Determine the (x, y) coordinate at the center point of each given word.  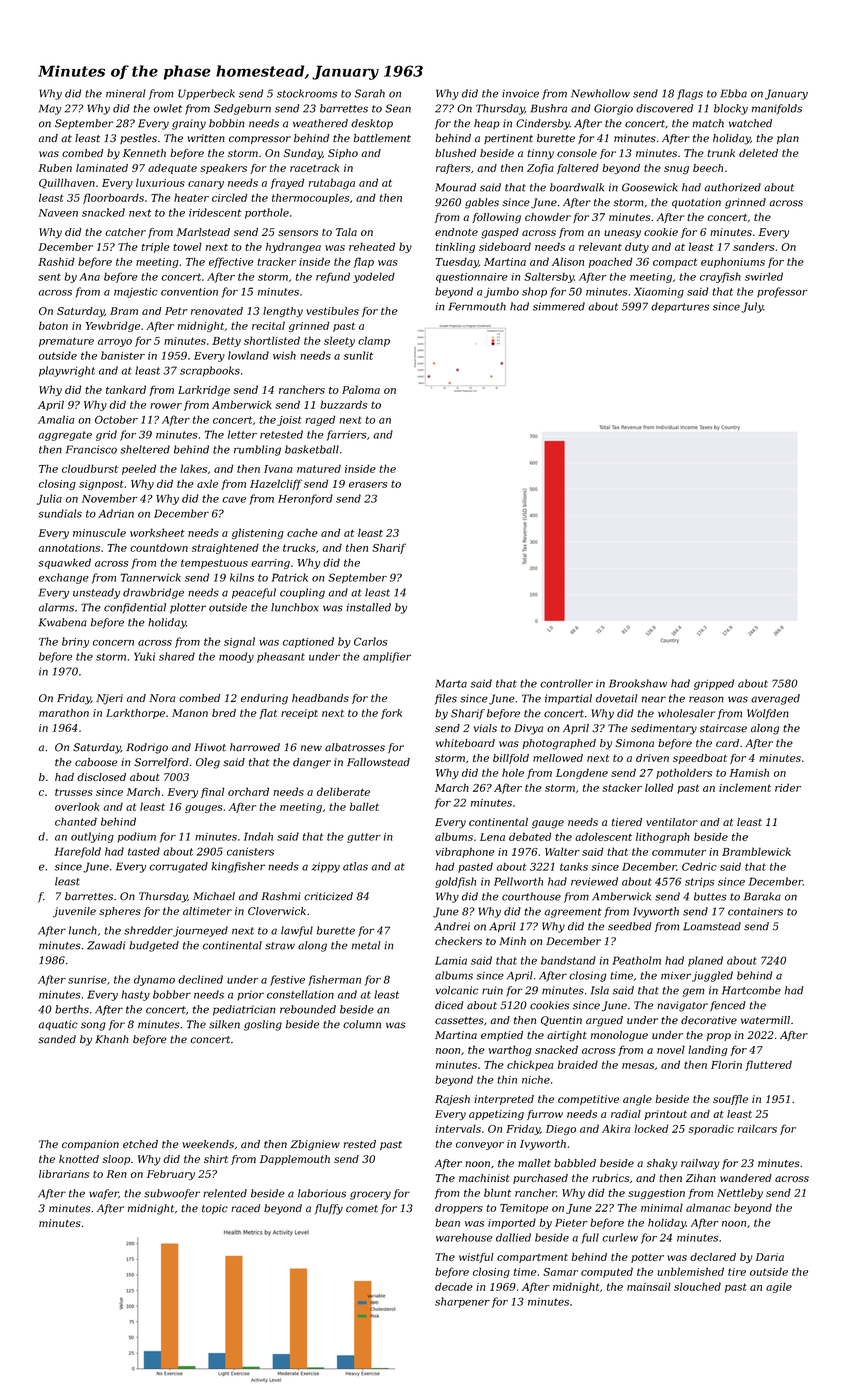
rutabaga (332, 183)
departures (680, 307)
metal (366, 945)
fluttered (768, 1065)
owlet (168, 108)
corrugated (178, 867)
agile (779, 1287)
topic (215, 1209)
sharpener (462, 1302)
